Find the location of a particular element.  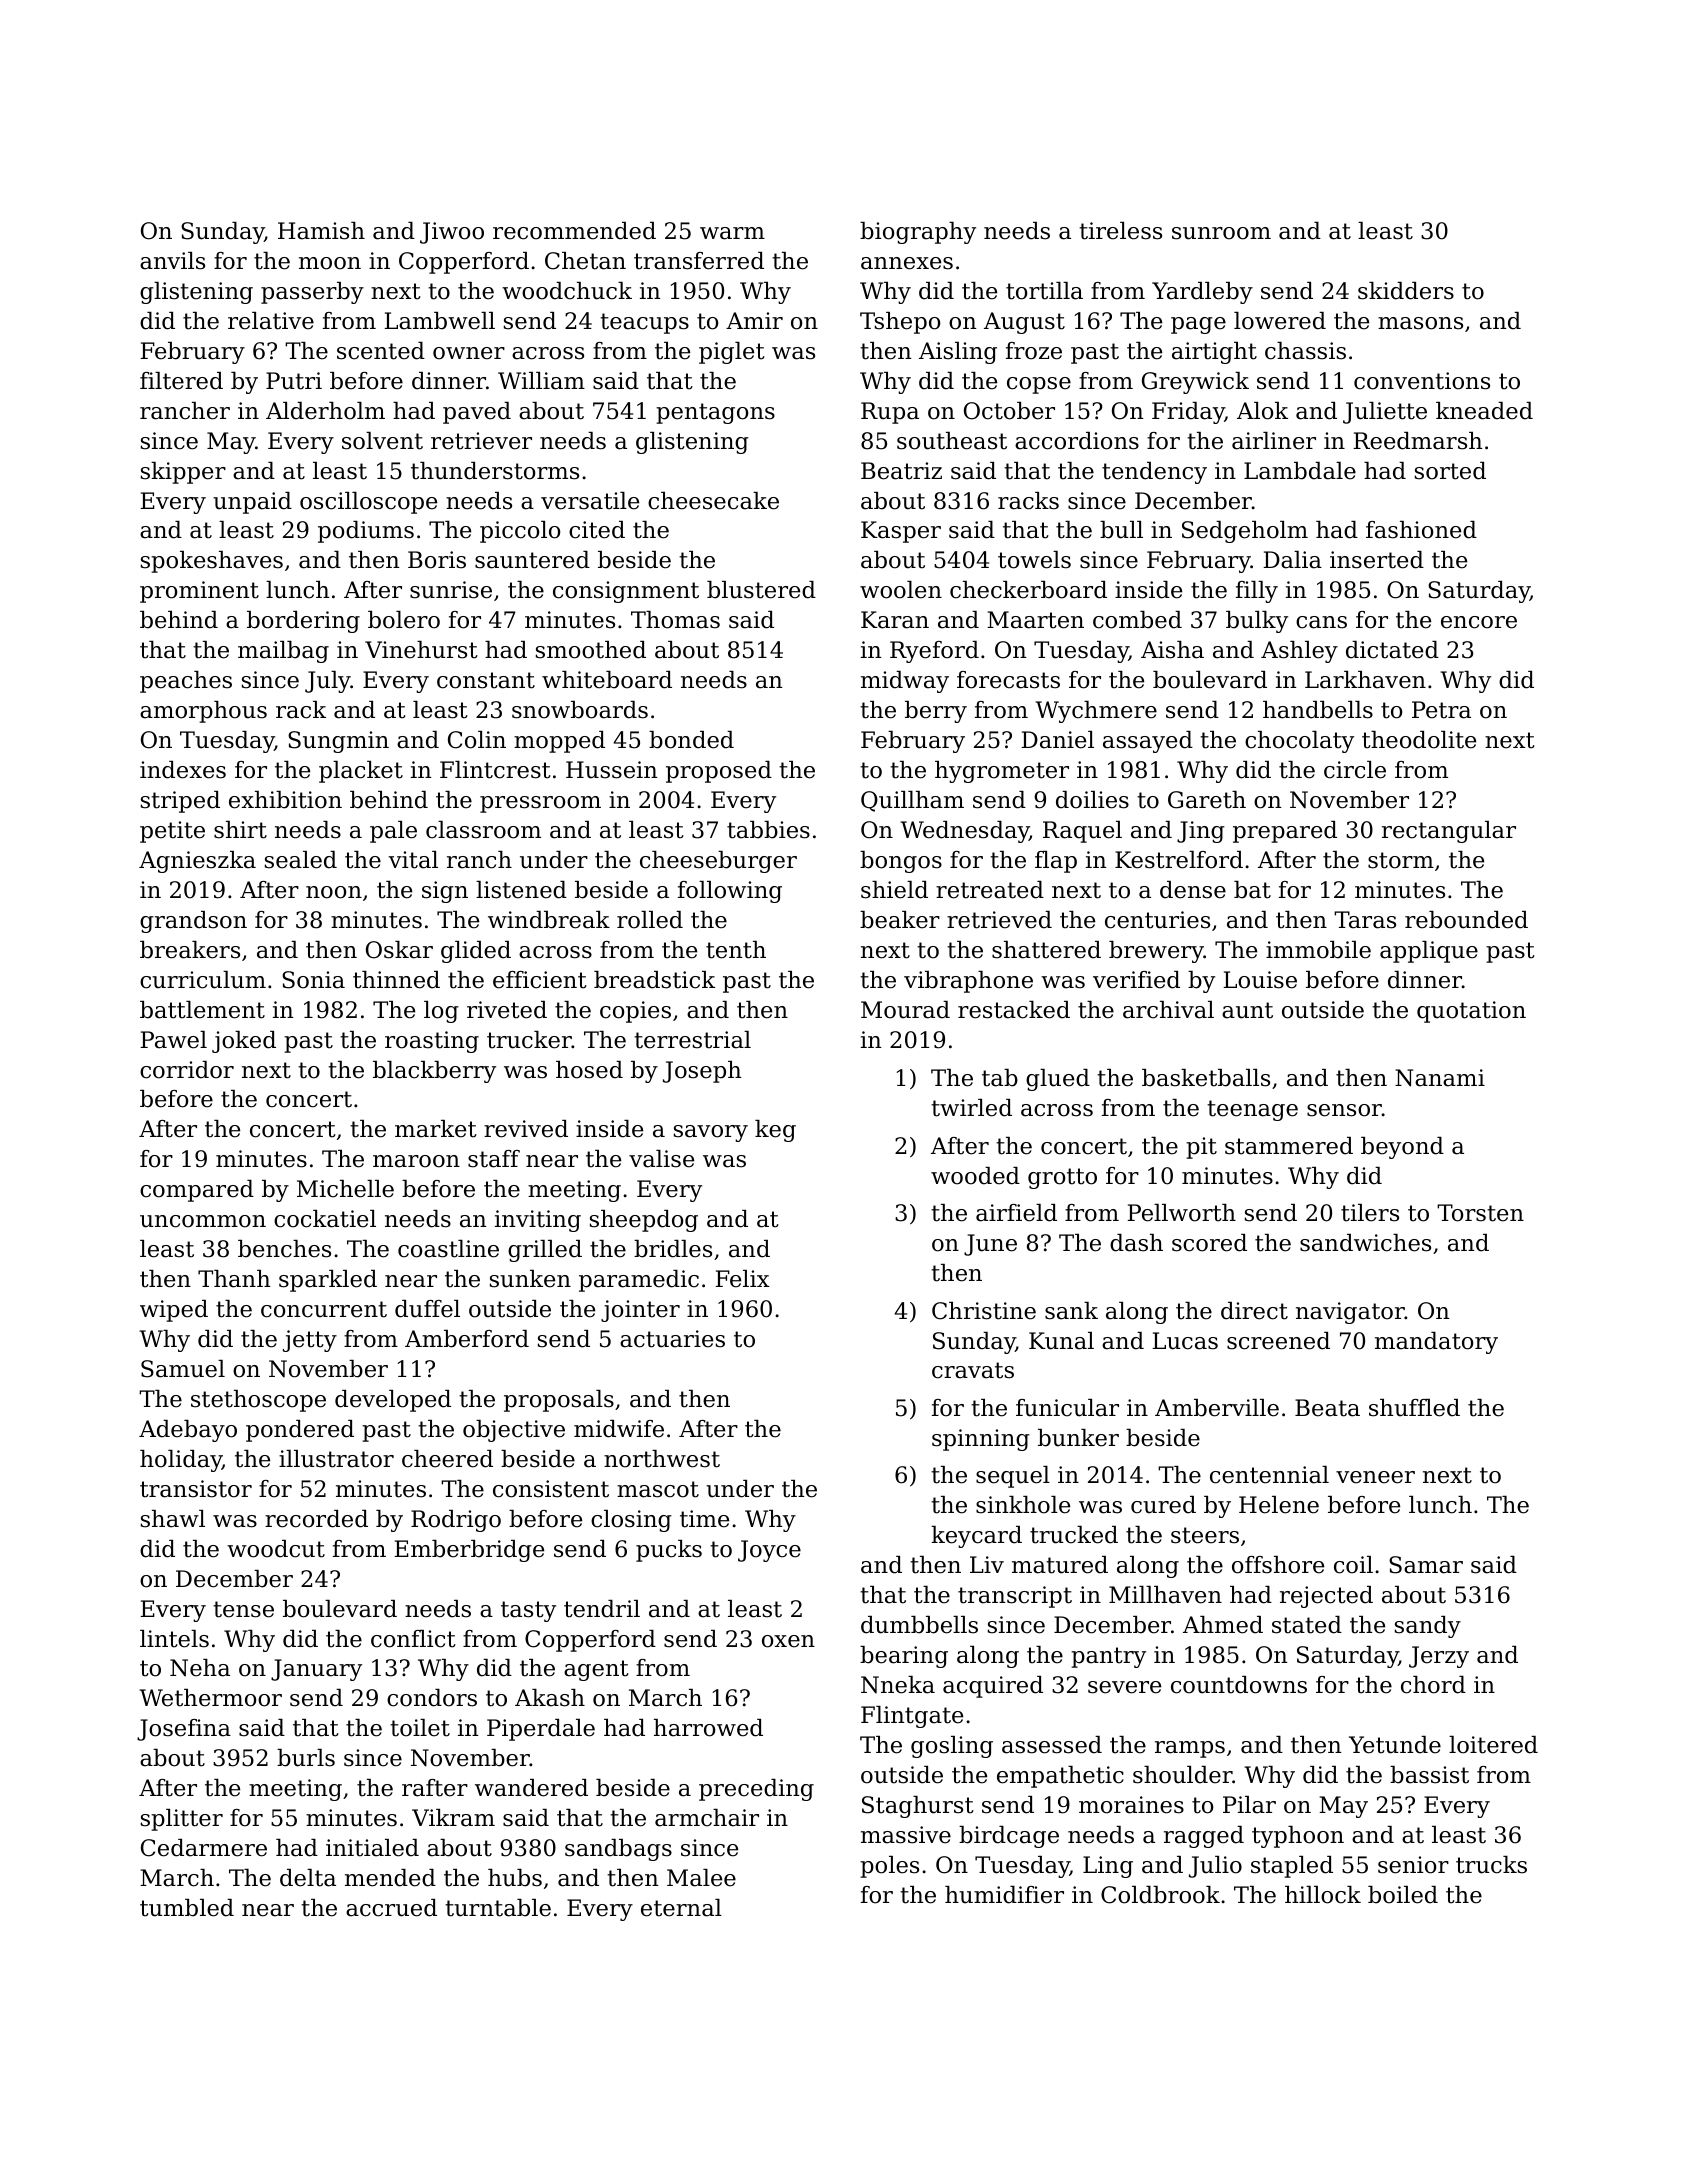

woodcut is located at coordinates (276, 1549).
